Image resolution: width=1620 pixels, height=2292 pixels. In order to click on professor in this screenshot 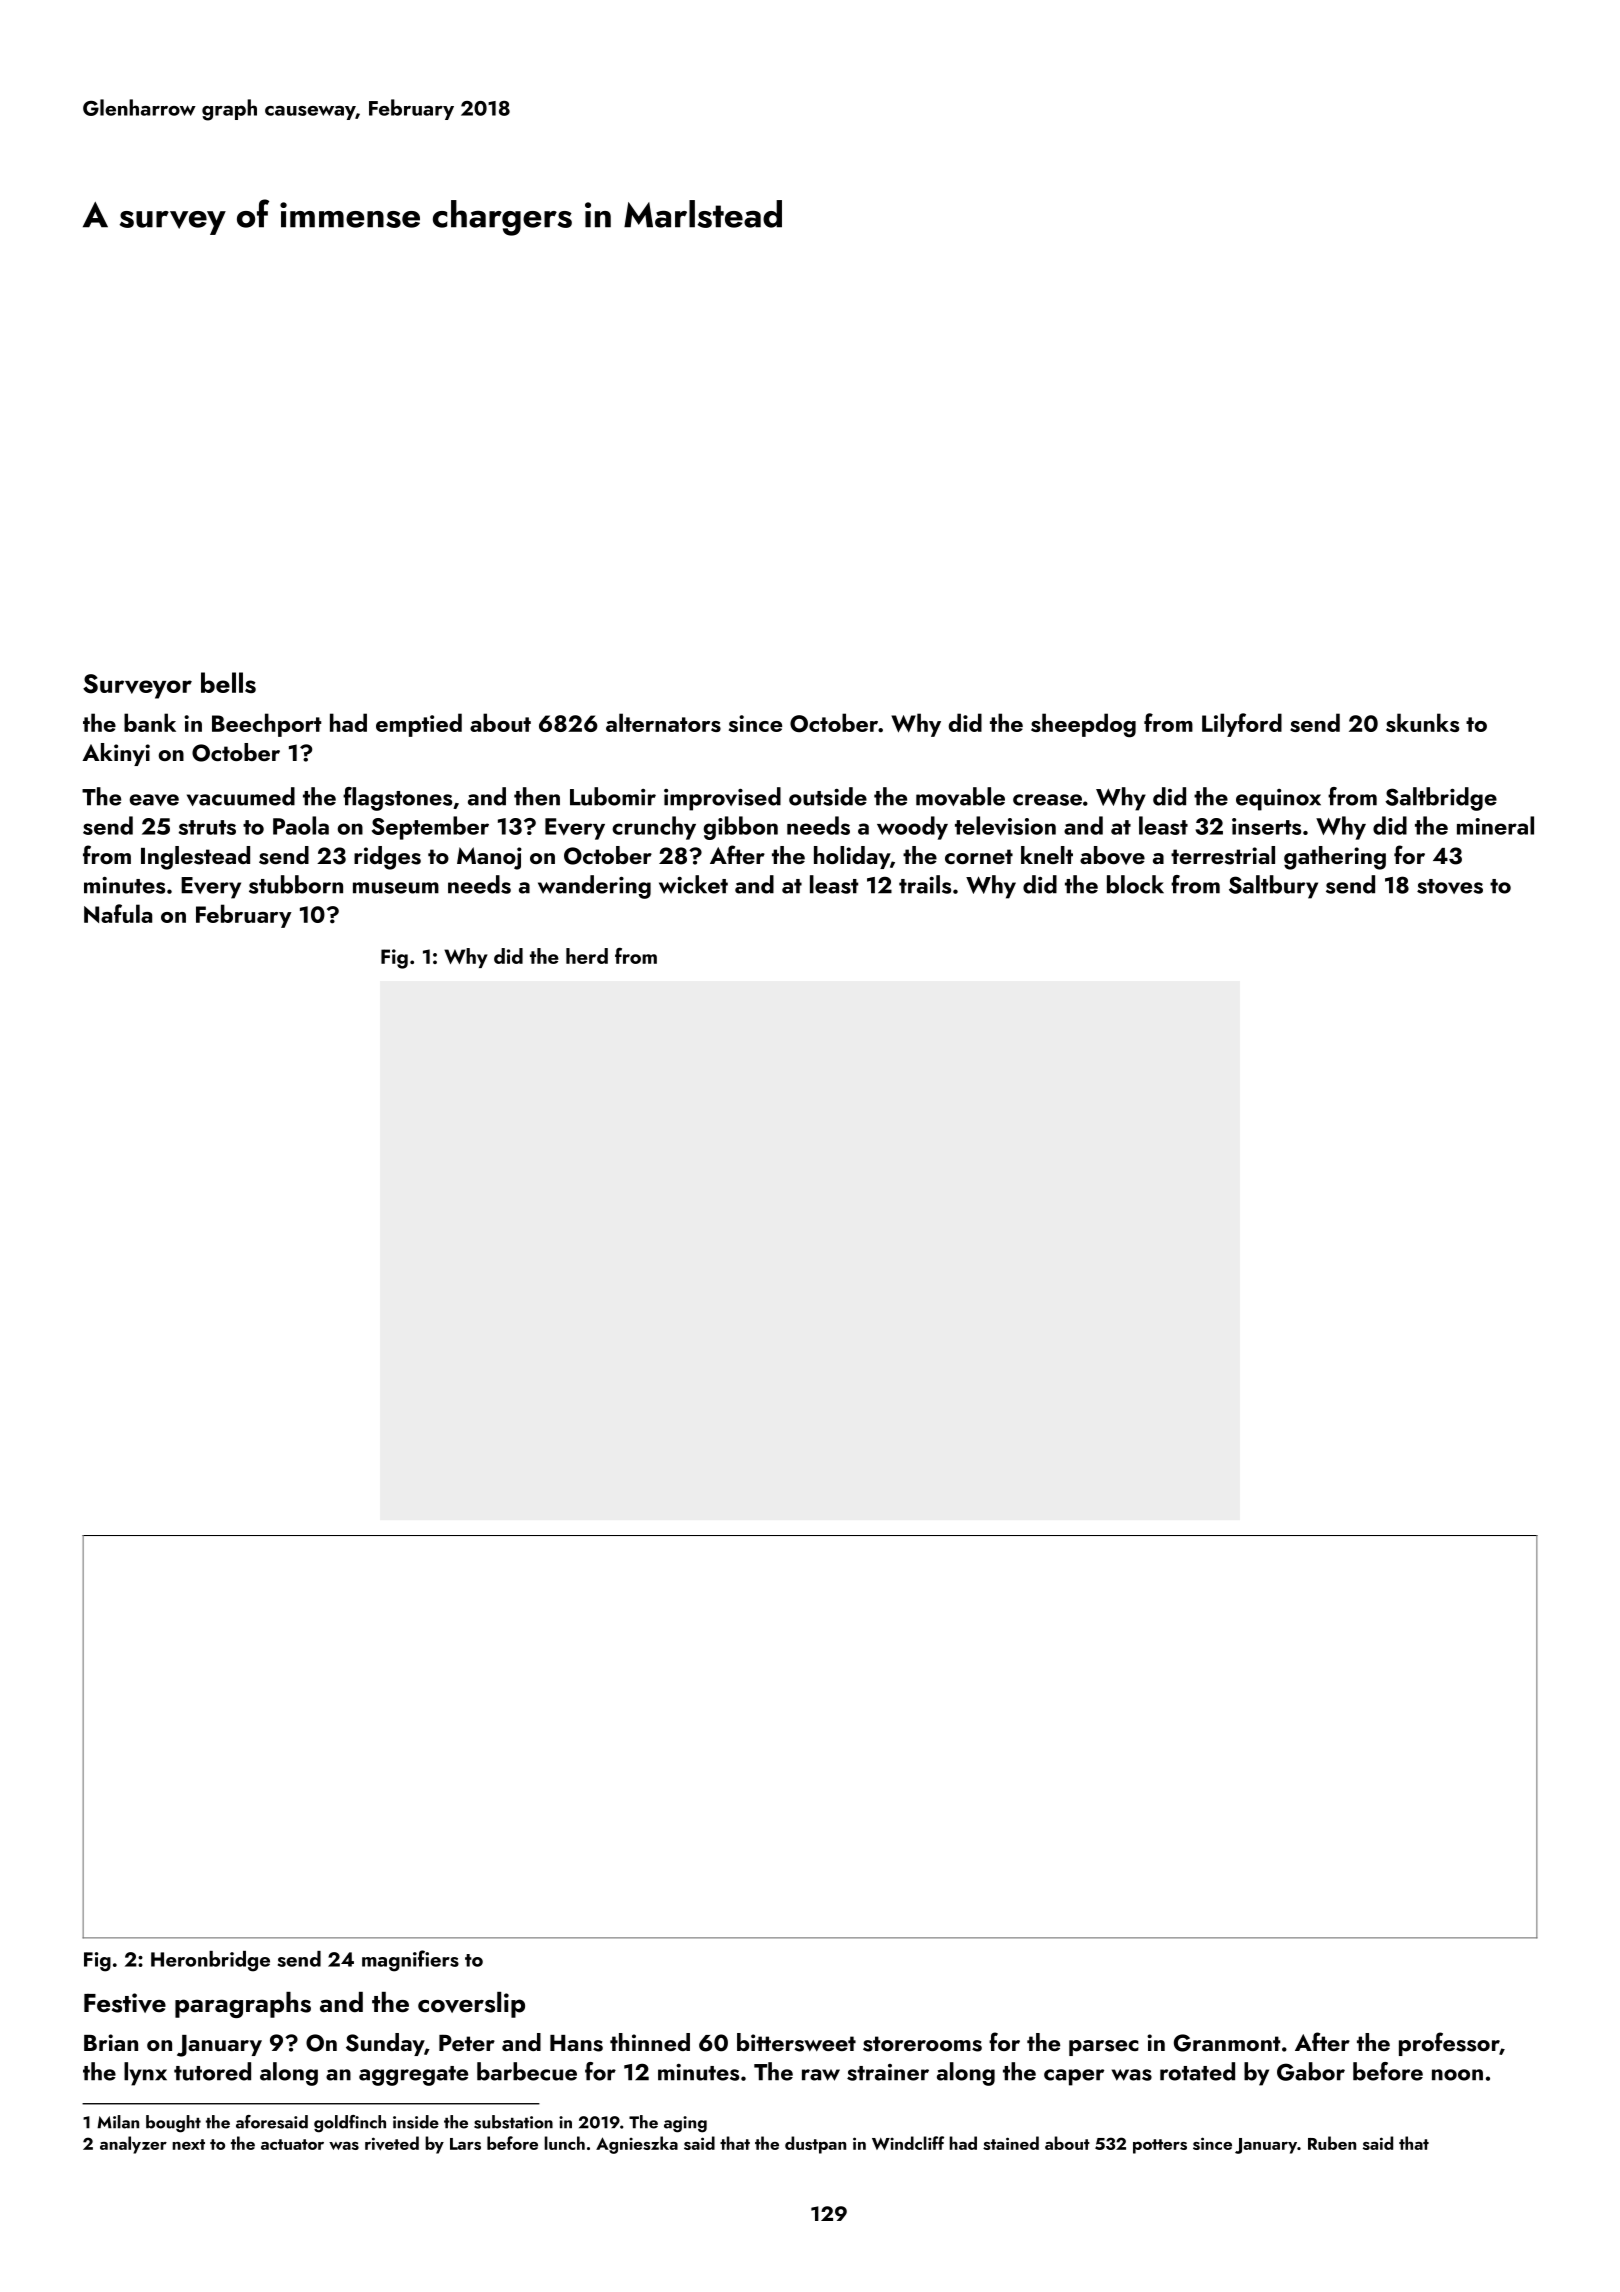, I will do `click(1449, 2044)`.
